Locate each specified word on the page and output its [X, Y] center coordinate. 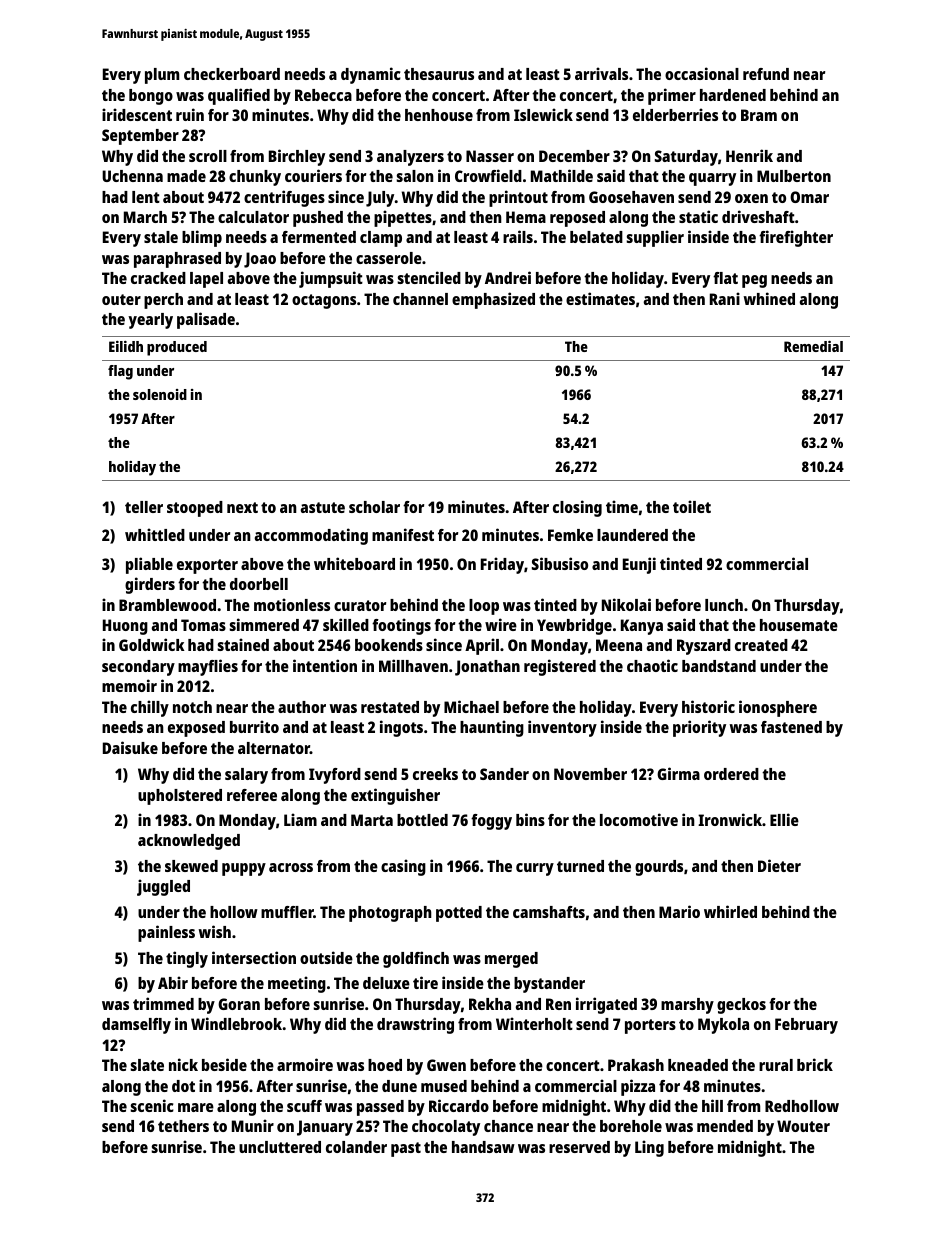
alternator [274, 748]
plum [162, 76]
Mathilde [562, 175]
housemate [799, 625]
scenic [152, 1105]
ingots [401, 728]
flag [120, 372]
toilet [692, 506]
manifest [403, 534]
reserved [579, 1147]
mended [725, 1126]
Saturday [686, 158]
